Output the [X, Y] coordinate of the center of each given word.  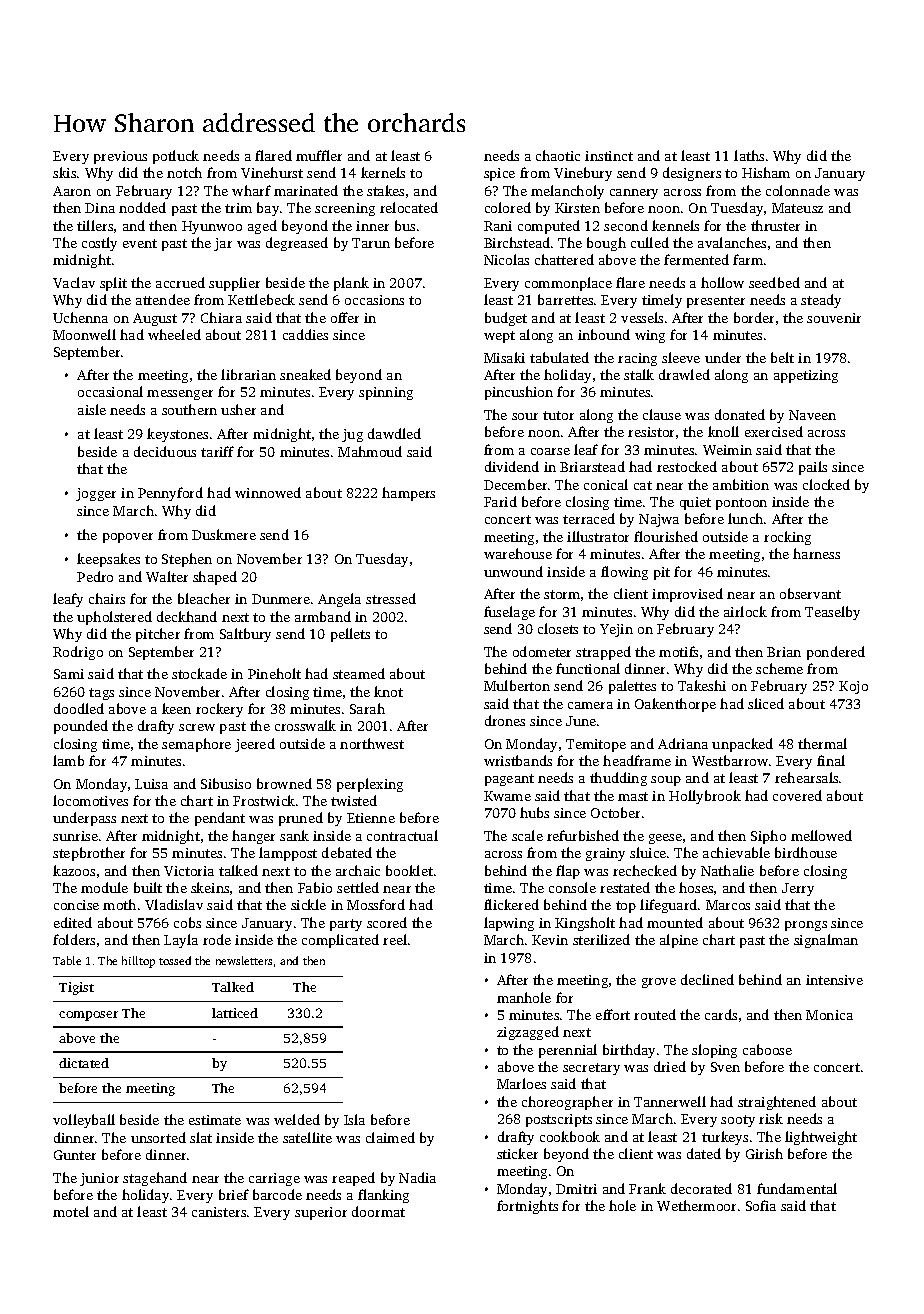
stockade [199, 673]
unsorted [158, 1137]
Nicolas [506, 259]
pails [813, 468]
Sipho [768, 837]
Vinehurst [272, 172]
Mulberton [517, 685]
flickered [511, 904]
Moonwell [84, 334]
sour [525, 416]
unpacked [742, 745]
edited [73, 922]
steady [821, 301]
